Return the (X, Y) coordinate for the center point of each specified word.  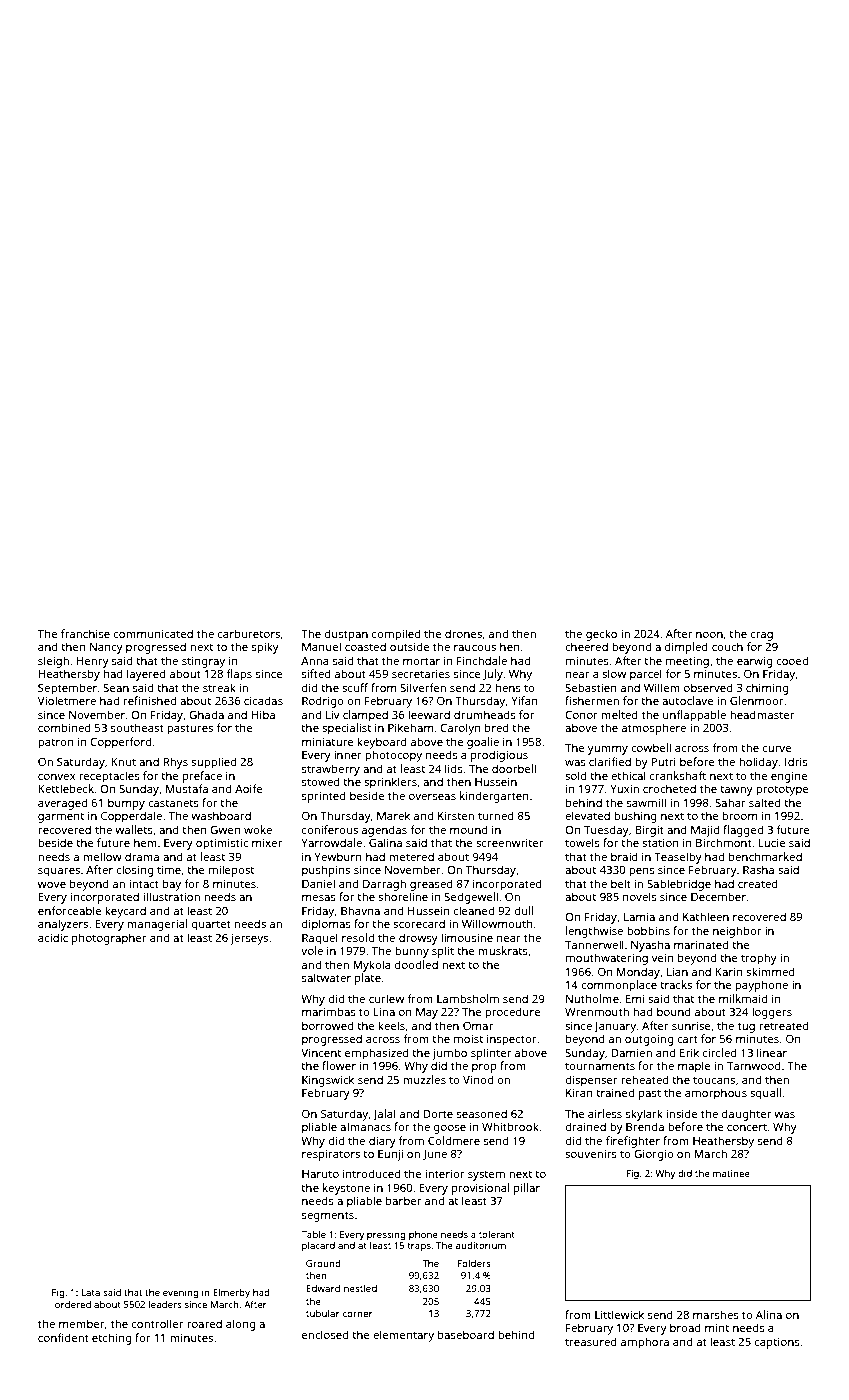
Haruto (320, 1174)
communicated (153, 633)
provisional (480, 1189)
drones (463, 633)
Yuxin (624, 789)
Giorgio (654, 1155)
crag (761, 636)
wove (52, 885)
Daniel (318, 883)
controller (157, 1323)
